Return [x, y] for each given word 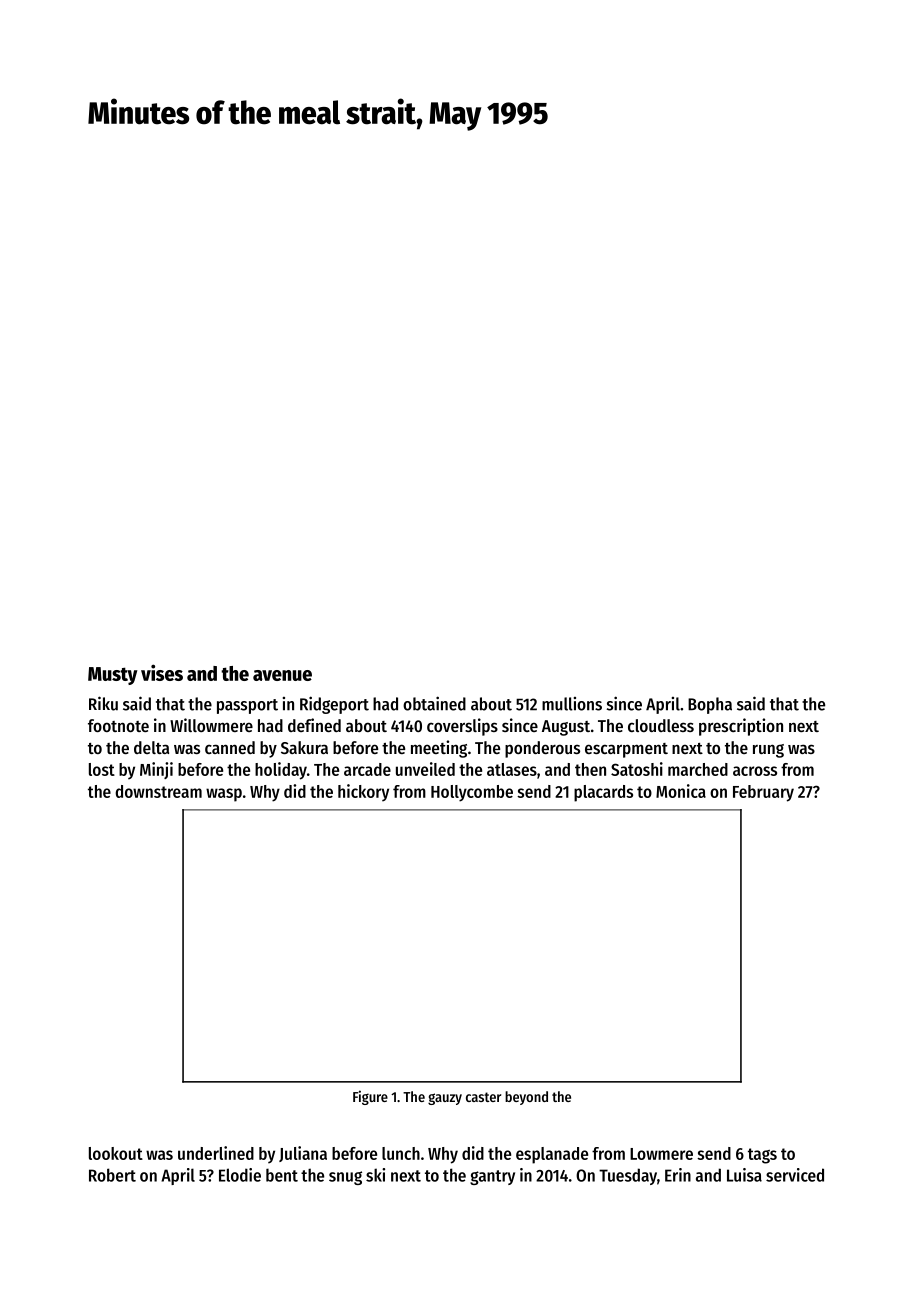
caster [483, 1097]
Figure [370, 1097]
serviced [795, 1175]
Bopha [710, 705]
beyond [526, 1098]
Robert [112, 1175]
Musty [113, 676]
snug [345, 1178]
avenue [282, 675]
